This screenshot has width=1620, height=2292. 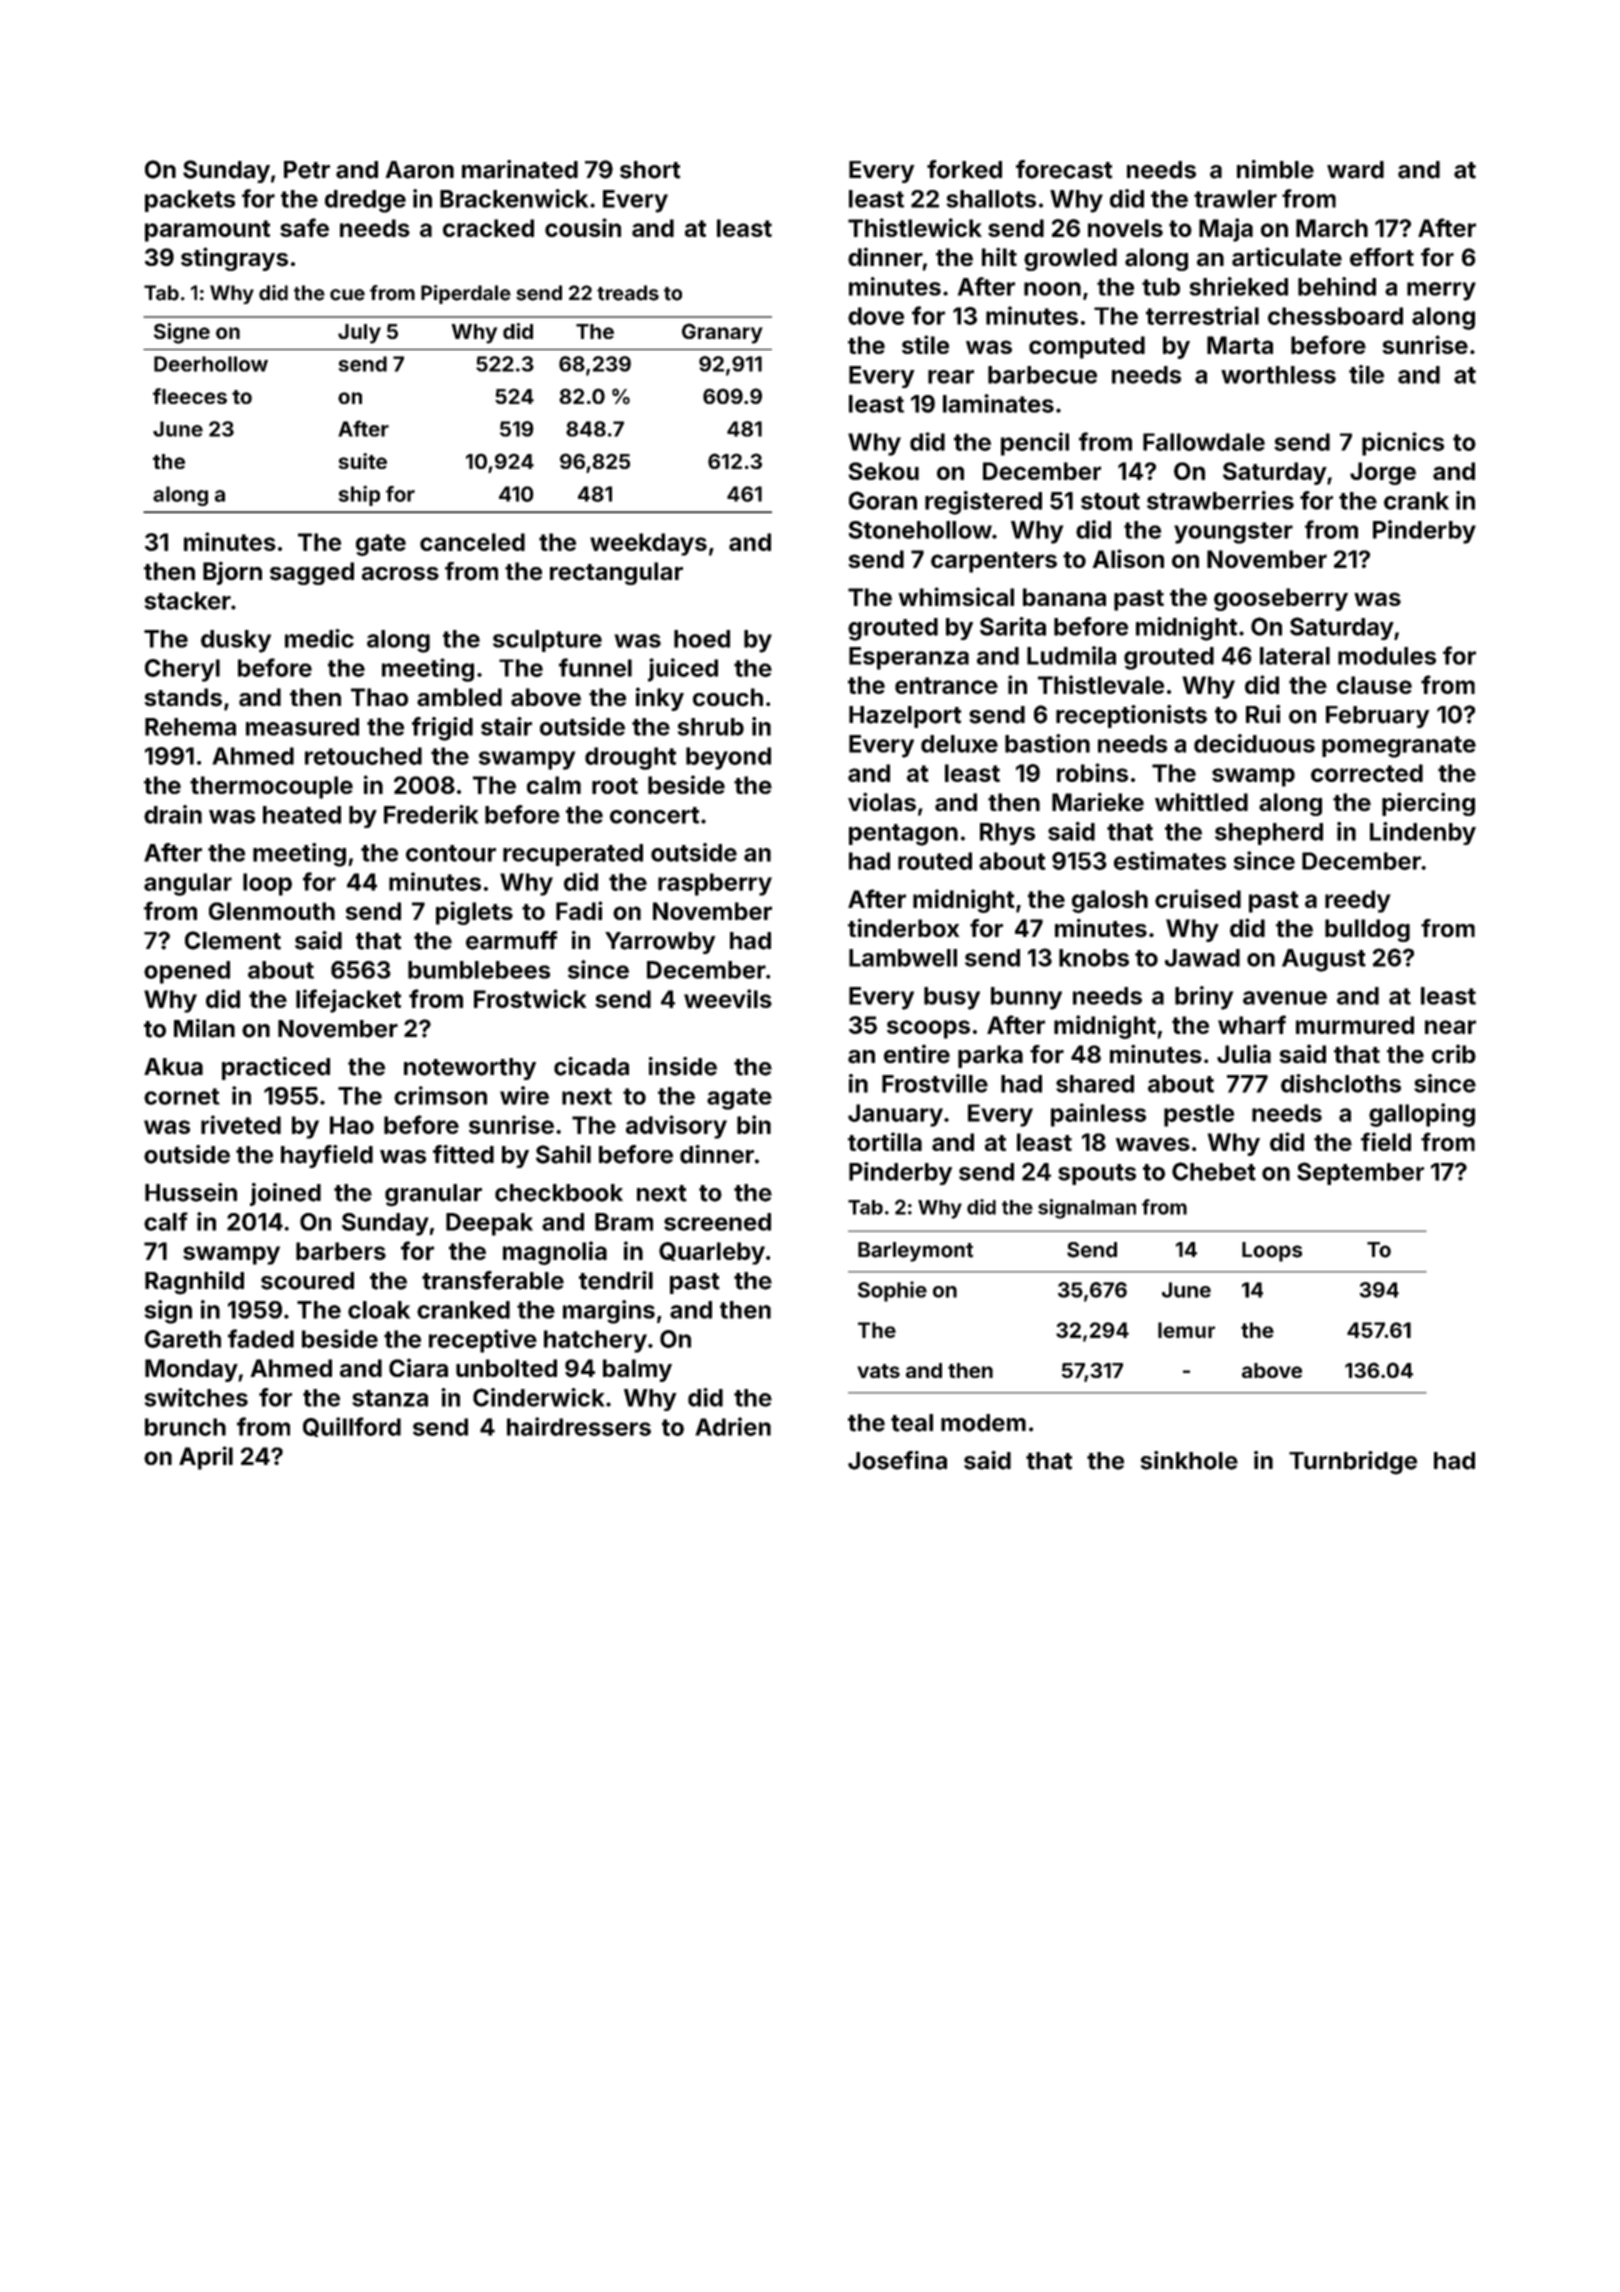 What do you see at coordinates (1275, 169) in the screenshot?
I see `nimble` at bounding box center [1275, 169].
